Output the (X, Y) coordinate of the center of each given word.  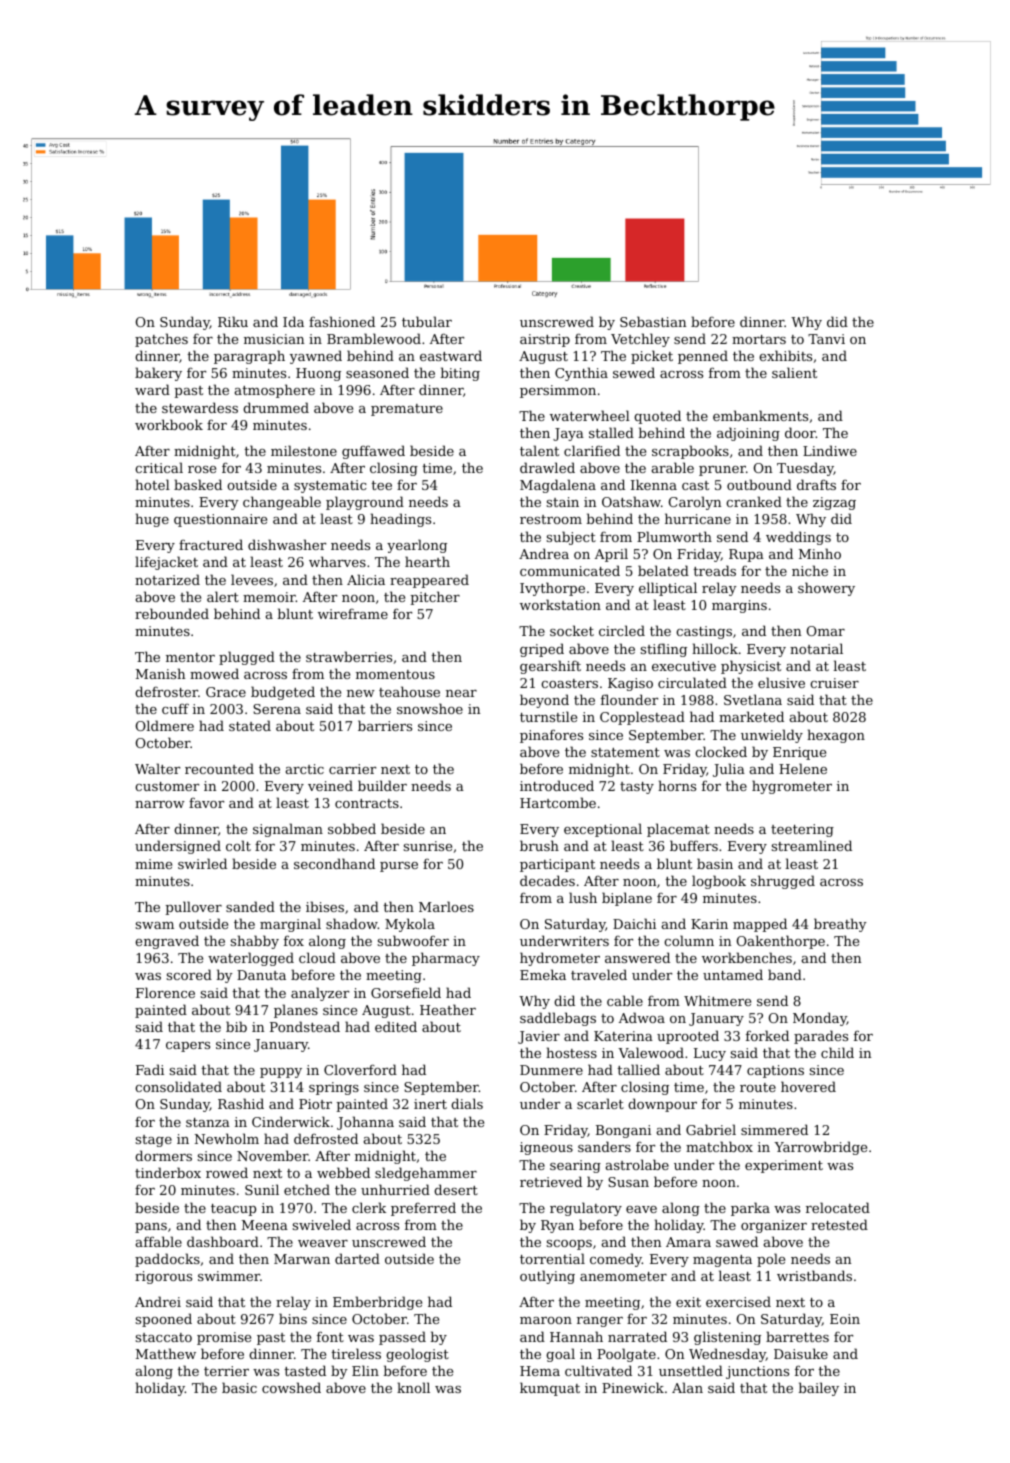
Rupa (746, 555)
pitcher (435, 598)
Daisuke (801, 1353)
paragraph (249, 357)
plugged (247, 658)
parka (750, 1209)
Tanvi (826, 339)
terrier (226, 1371)
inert (430, 1104)
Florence (165, 992)
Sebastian (653, 321)
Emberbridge (377, 1303)
